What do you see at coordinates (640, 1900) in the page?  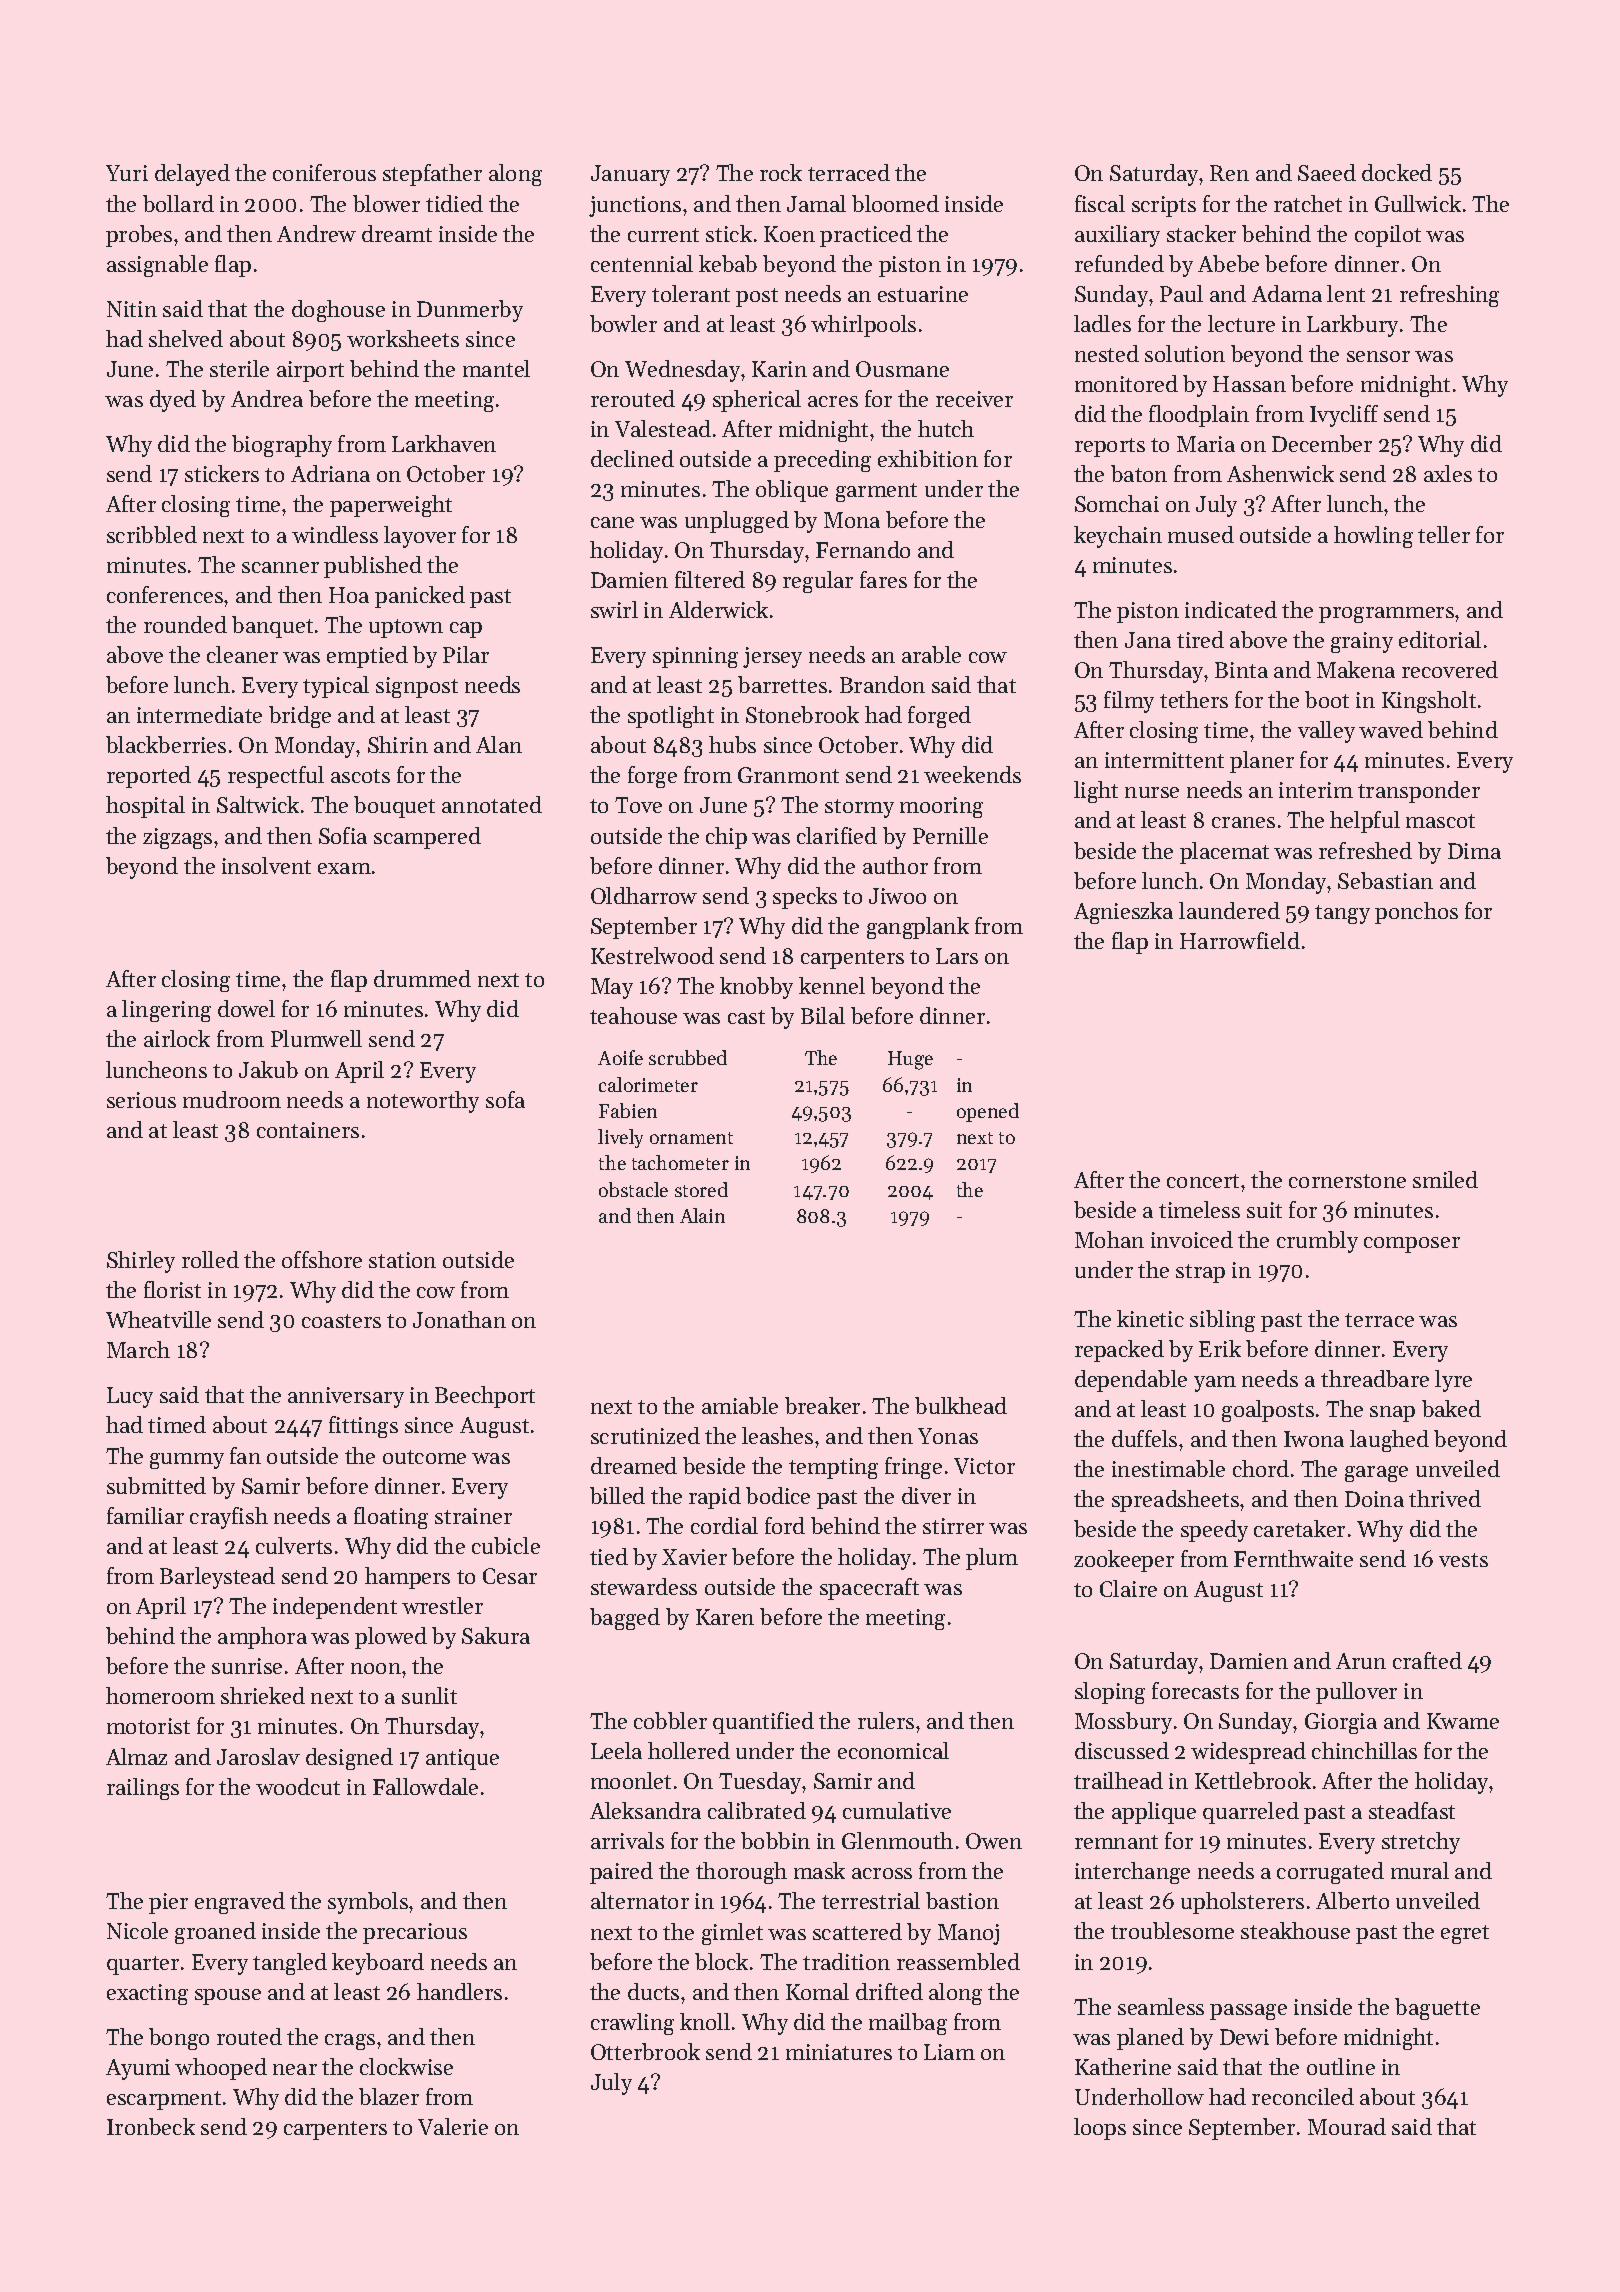 I see `alternator` at bounding box center [640, 1900].
